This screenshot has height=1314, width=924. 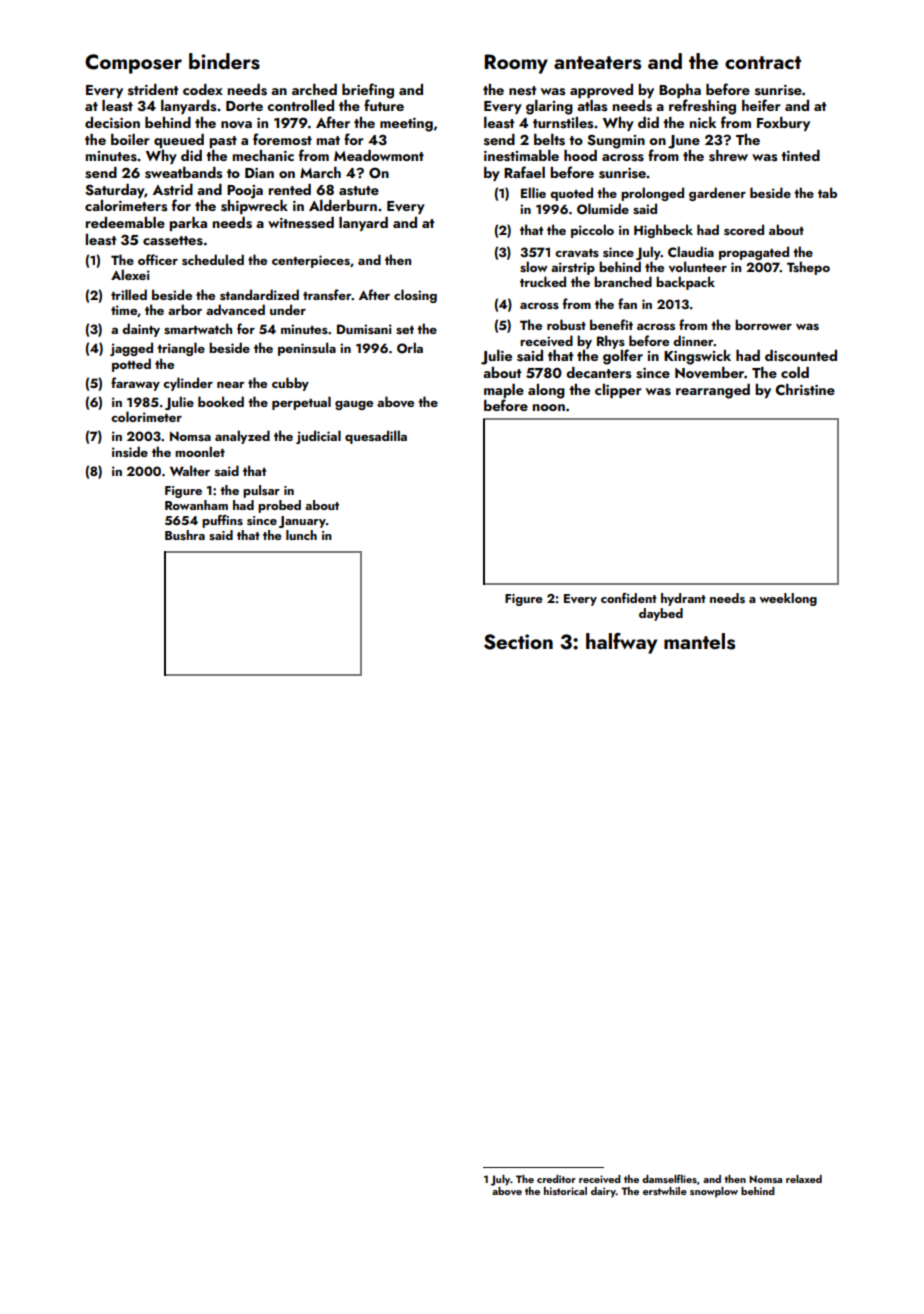 What do you see at coordinates (301, 535) in the screenshot?
I see `lunch` at bounding box center [301, 535].
